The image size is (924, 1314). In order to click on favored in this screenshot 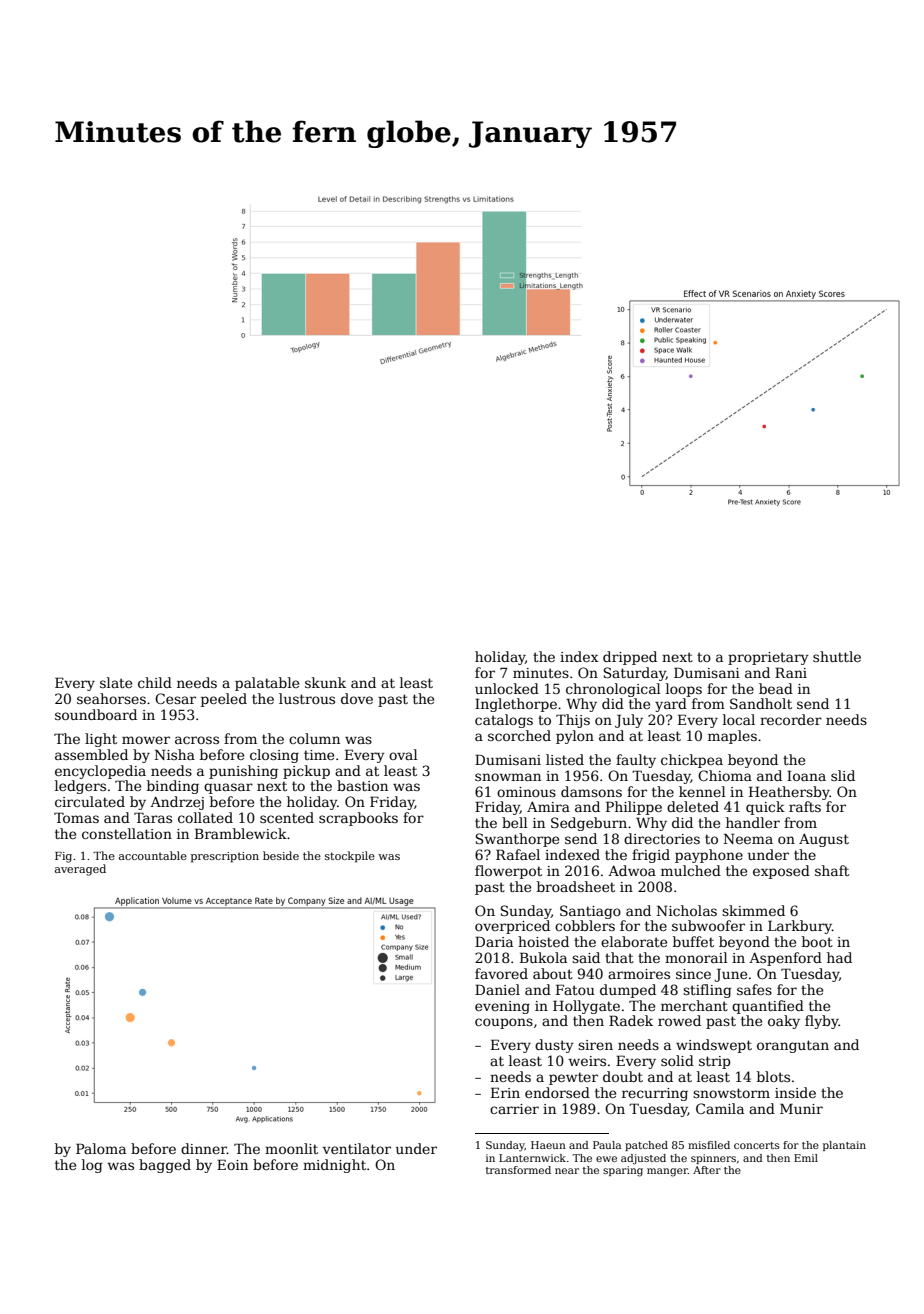, I will do `click(501, 973)`.
